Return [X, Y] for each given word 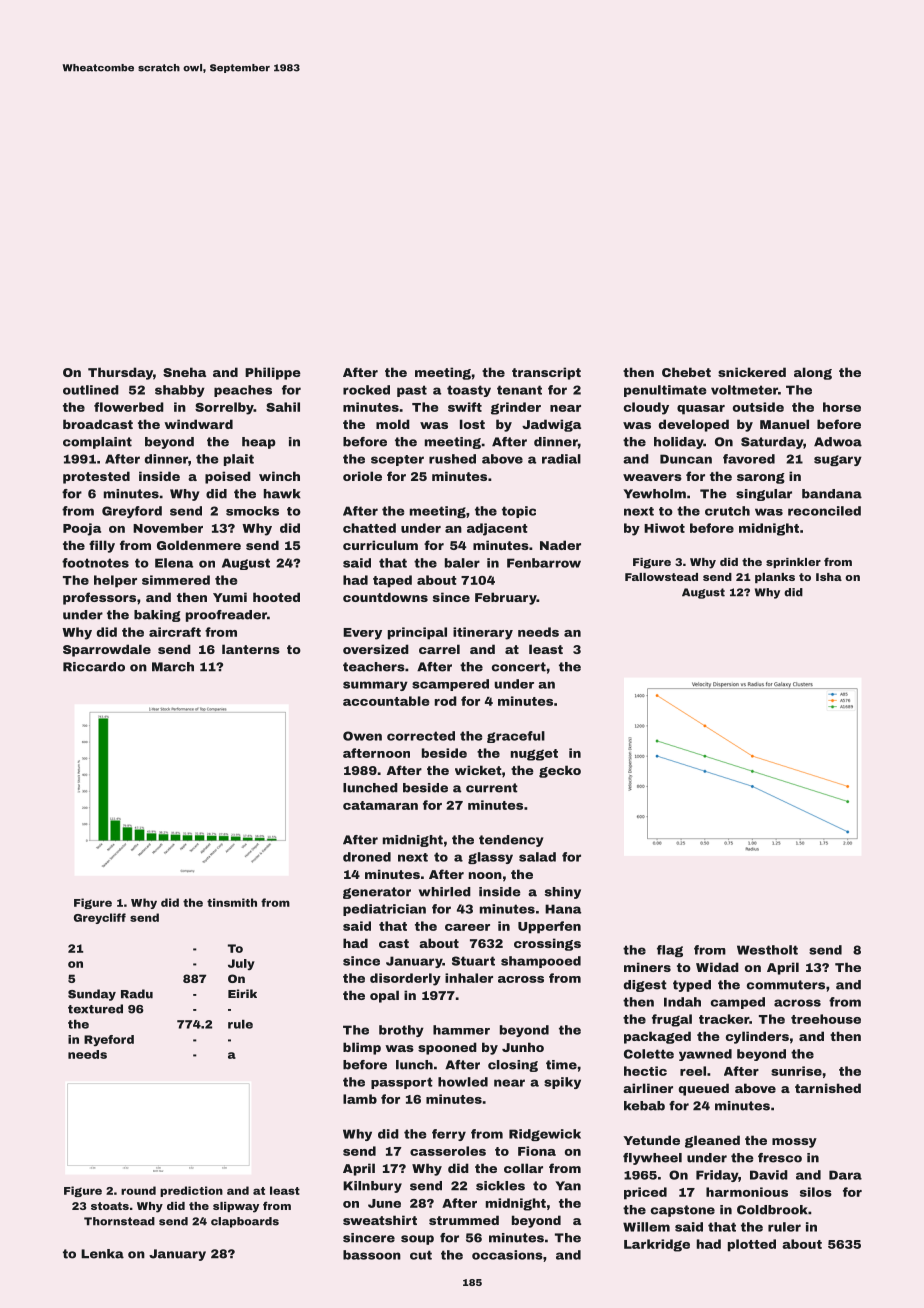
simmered [176, 580]
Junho [523, 1047]
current [492, 788]
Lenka [102, 1254]
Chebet [686, 372]
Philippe [273, 373]
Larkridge [657, 1245]
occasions [507, 1255]
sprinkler [793, 563]
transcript [546, 373]
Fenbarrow [544, 563]
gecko [560, 771]
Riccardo [94, 667]
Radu [137, 994]
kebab [644, 1106]
